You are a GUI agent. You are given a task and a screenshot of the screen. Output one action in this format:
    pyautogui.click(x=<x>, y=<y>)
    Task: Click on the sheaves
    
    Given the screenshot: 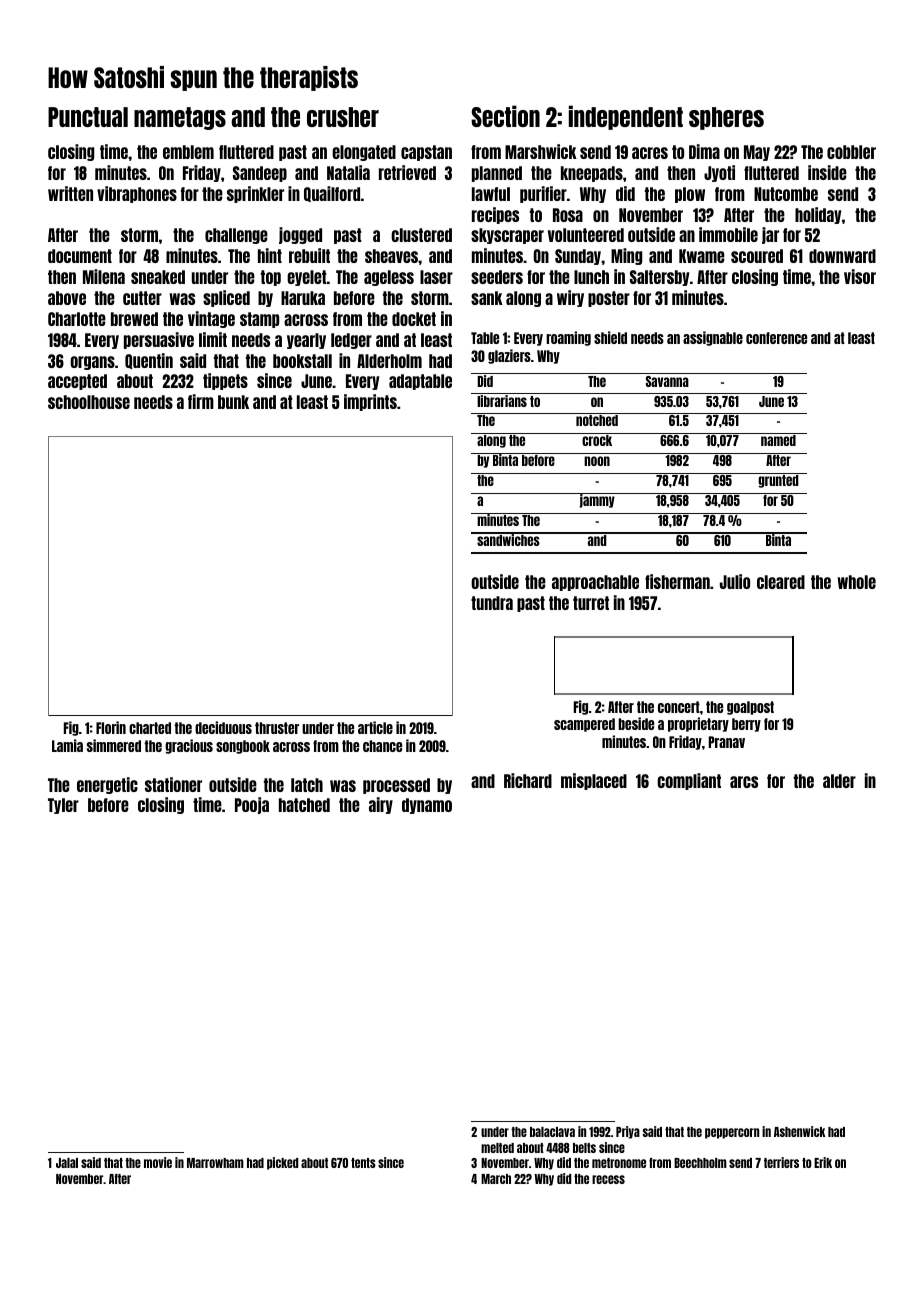 What is the action you would take?
    pyautogui.click(x=392, y=256)
